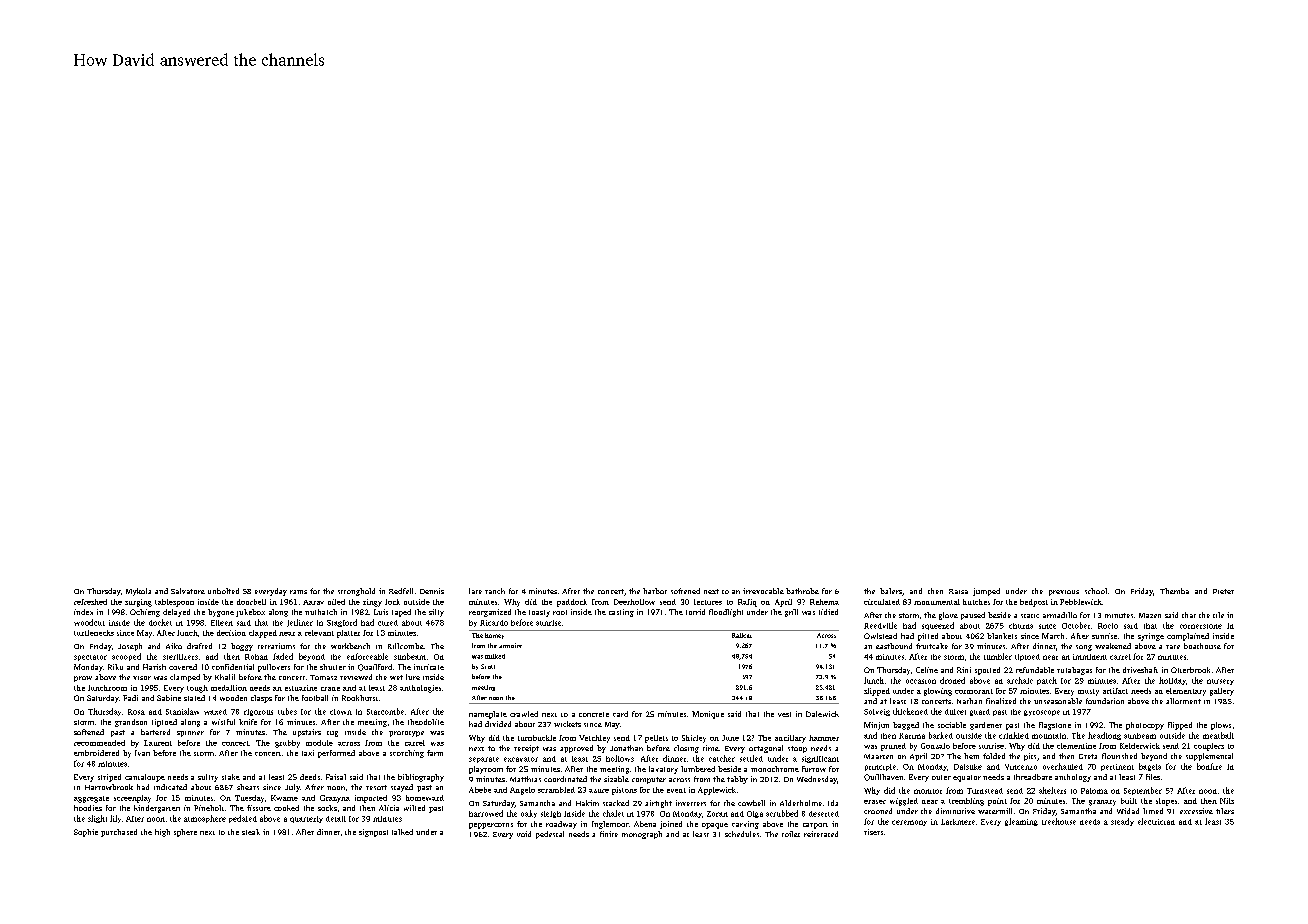 The image size is (1308, 924). I want to click on Sophie, so click(86, 833).
